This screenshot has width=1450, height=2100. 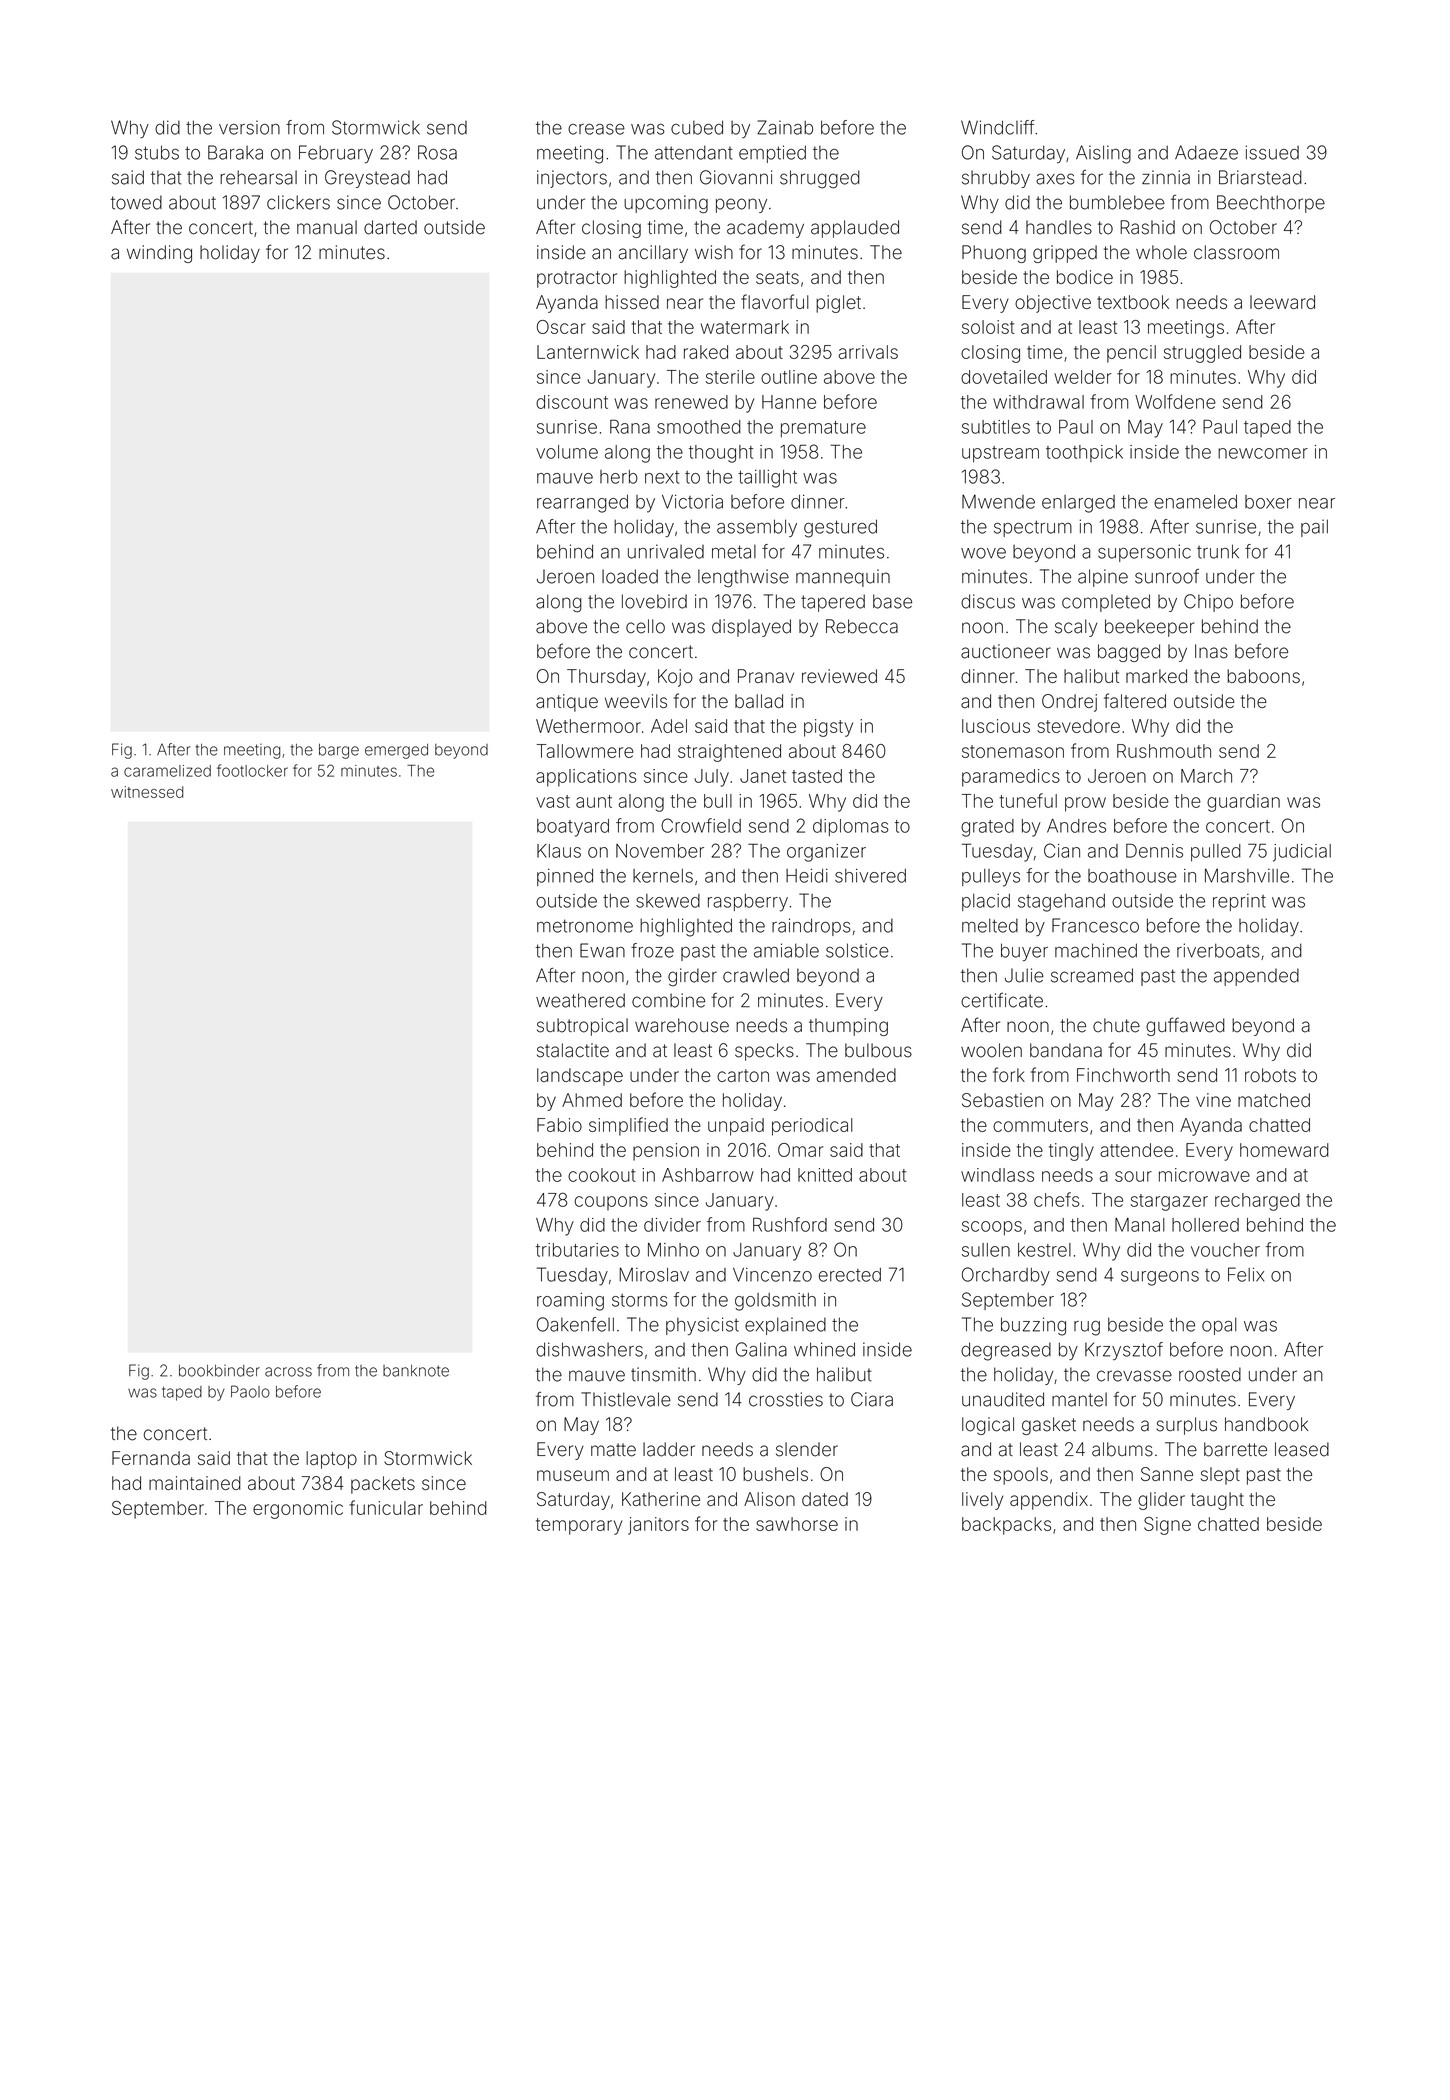 What do you see at coordinates (653, 254) in the screenshot?
I see `ancillary` at bounding box center [653, 254].
